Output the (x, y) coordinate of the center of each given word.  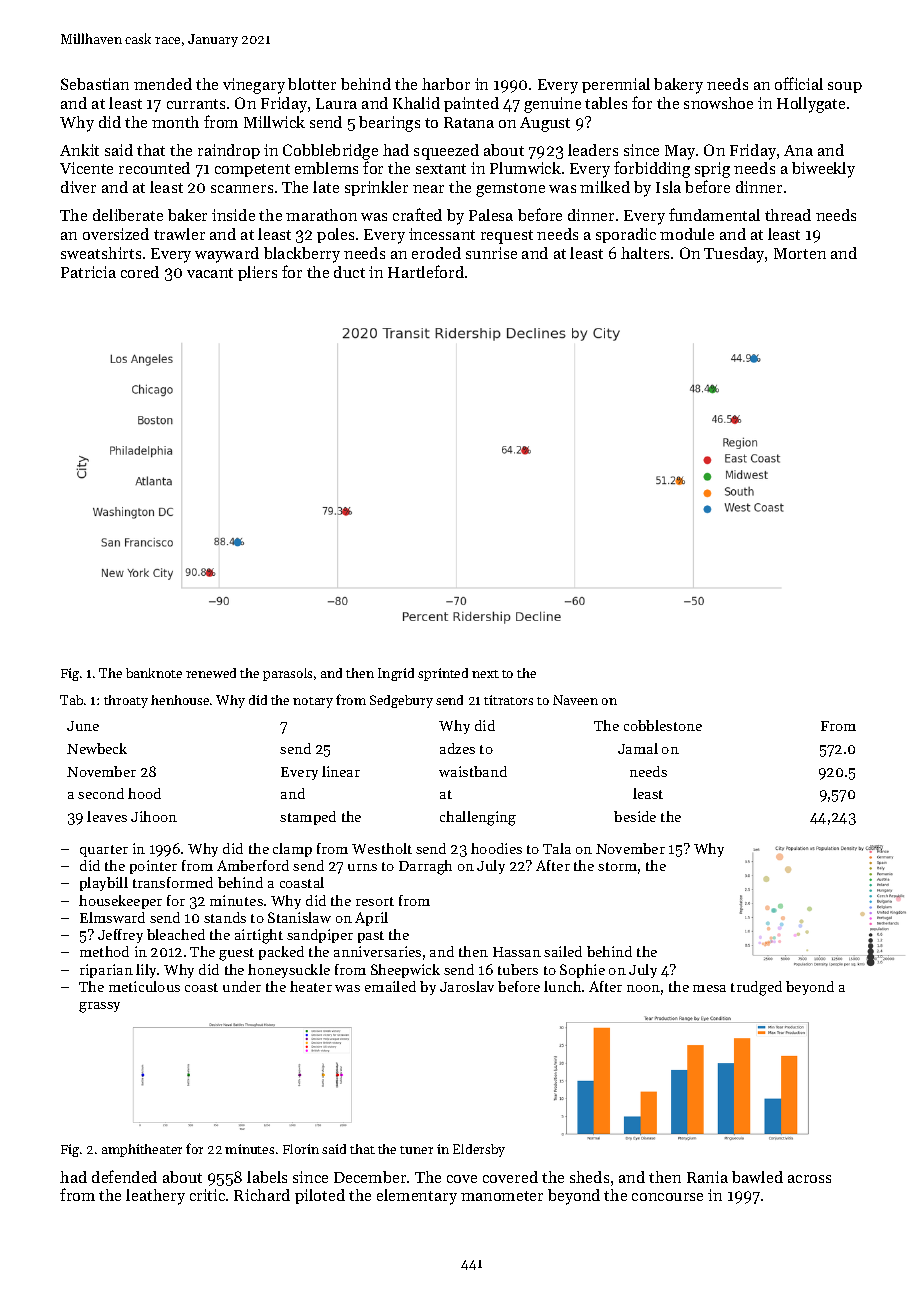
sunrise (491, 253)
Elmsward (112, 917)
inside (233, 215)
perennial (616, 85)
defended (124, 1176)
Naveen (575, 700)
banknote (154, 673)
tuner (416, 1150)
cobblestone (663, 725)
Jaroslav (467, 986)
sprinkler (376, 188)
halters (645, 253)
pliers (257, 273)
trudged (756, 988)
